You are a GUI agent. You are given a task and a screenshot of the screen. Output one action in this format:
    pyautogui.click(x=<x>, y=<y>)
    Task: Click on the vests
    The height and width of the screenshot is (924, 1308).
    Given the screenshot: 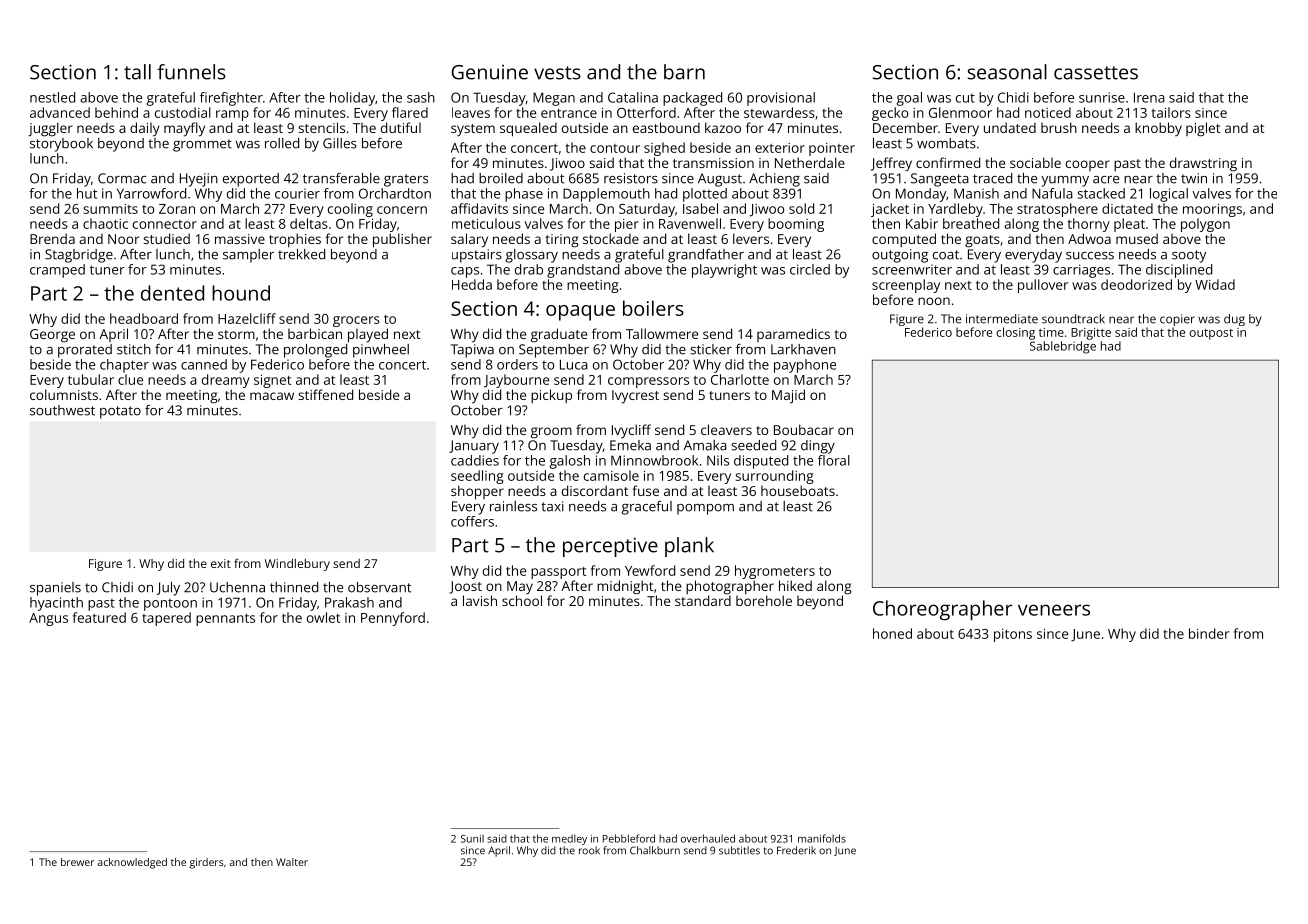 What is the action you would take?
    pyautogui.click(x=557, y=73)
